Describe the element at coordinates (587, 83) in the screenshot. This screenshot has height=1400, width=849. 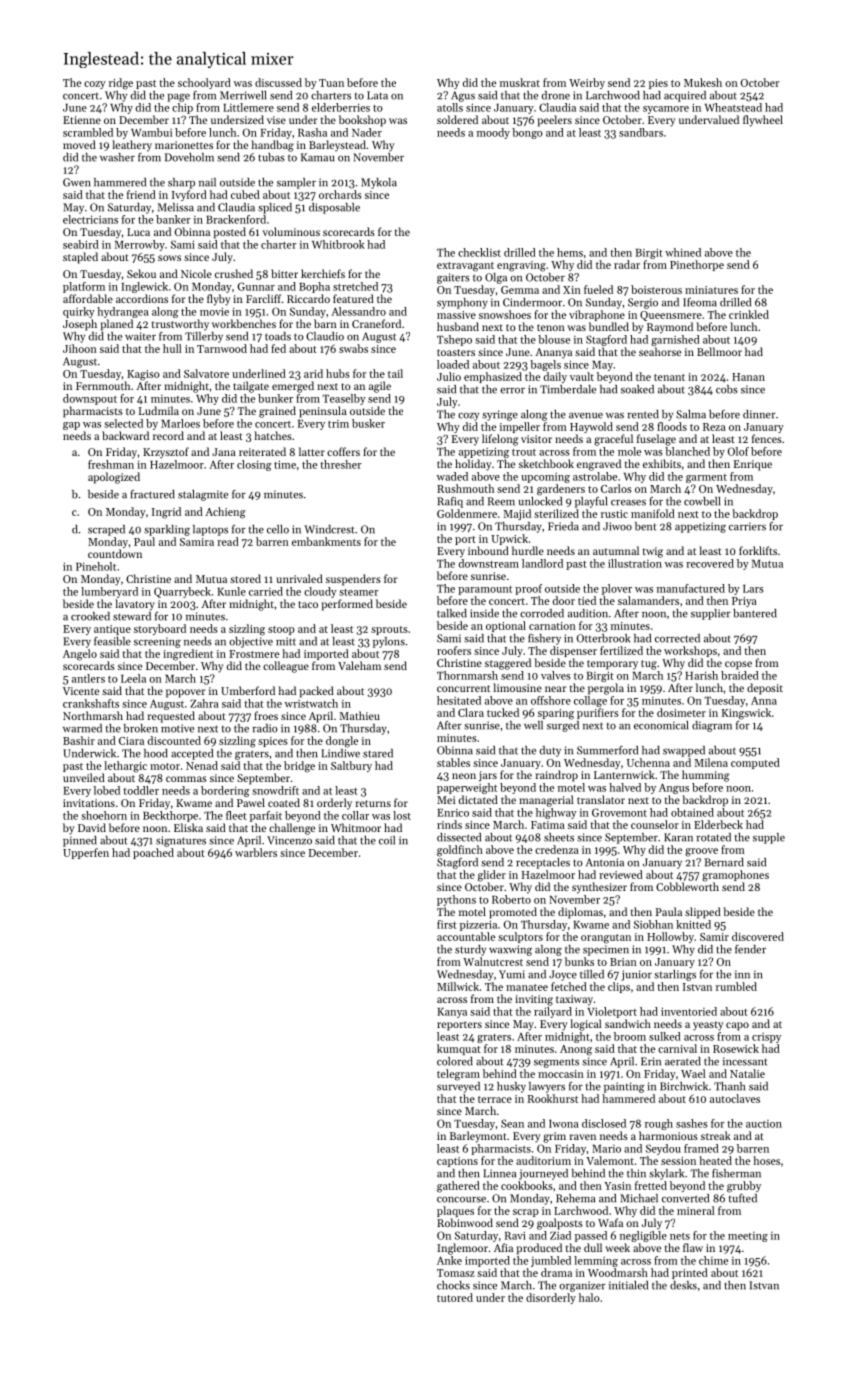
I see `Weirby` at that location.
